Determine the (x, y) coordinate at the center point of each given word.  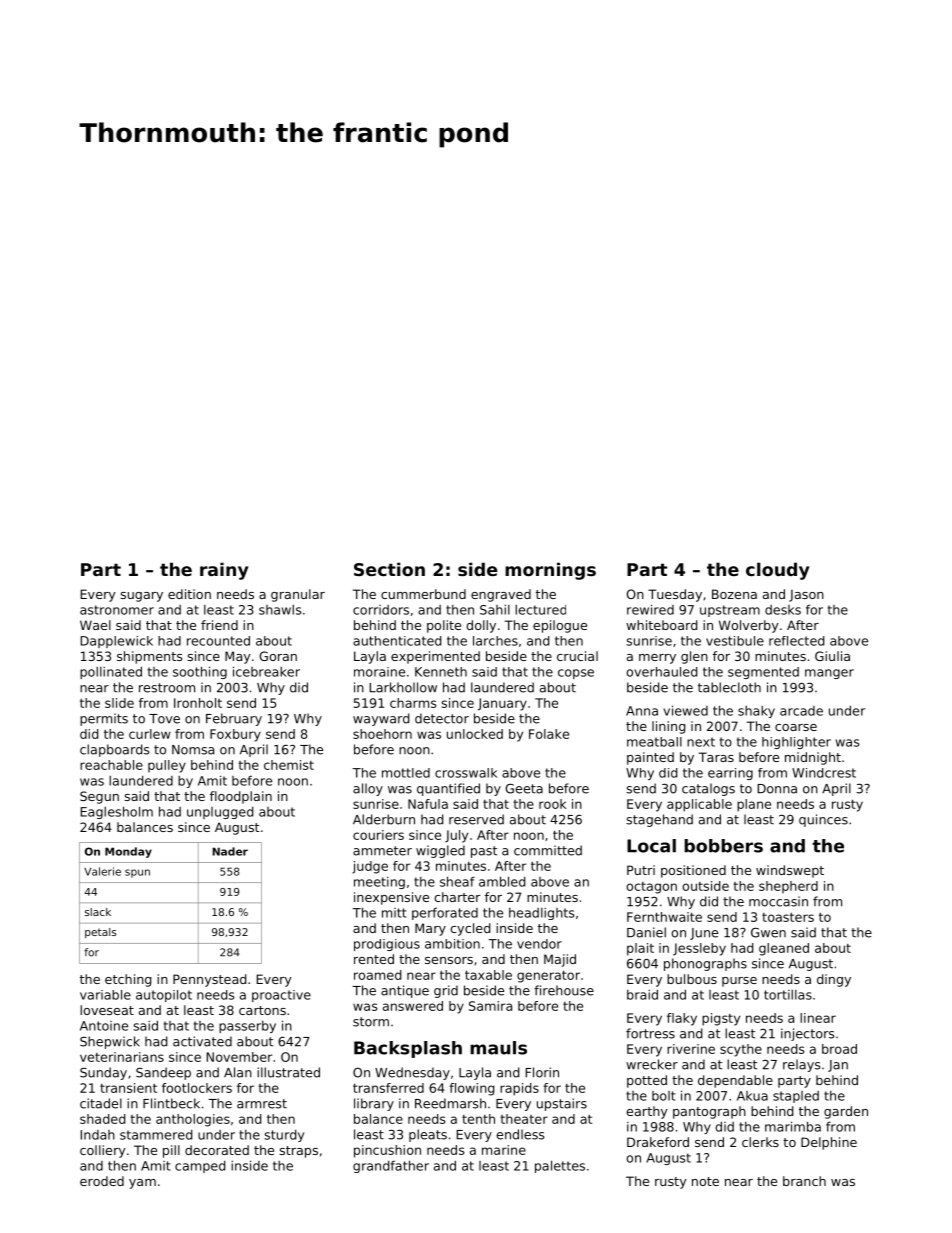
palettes (560, 1166)
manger (829, 674)
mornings (550, 571)
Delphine (829, 1143)
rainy (224, 571)
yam (142, 1184)
